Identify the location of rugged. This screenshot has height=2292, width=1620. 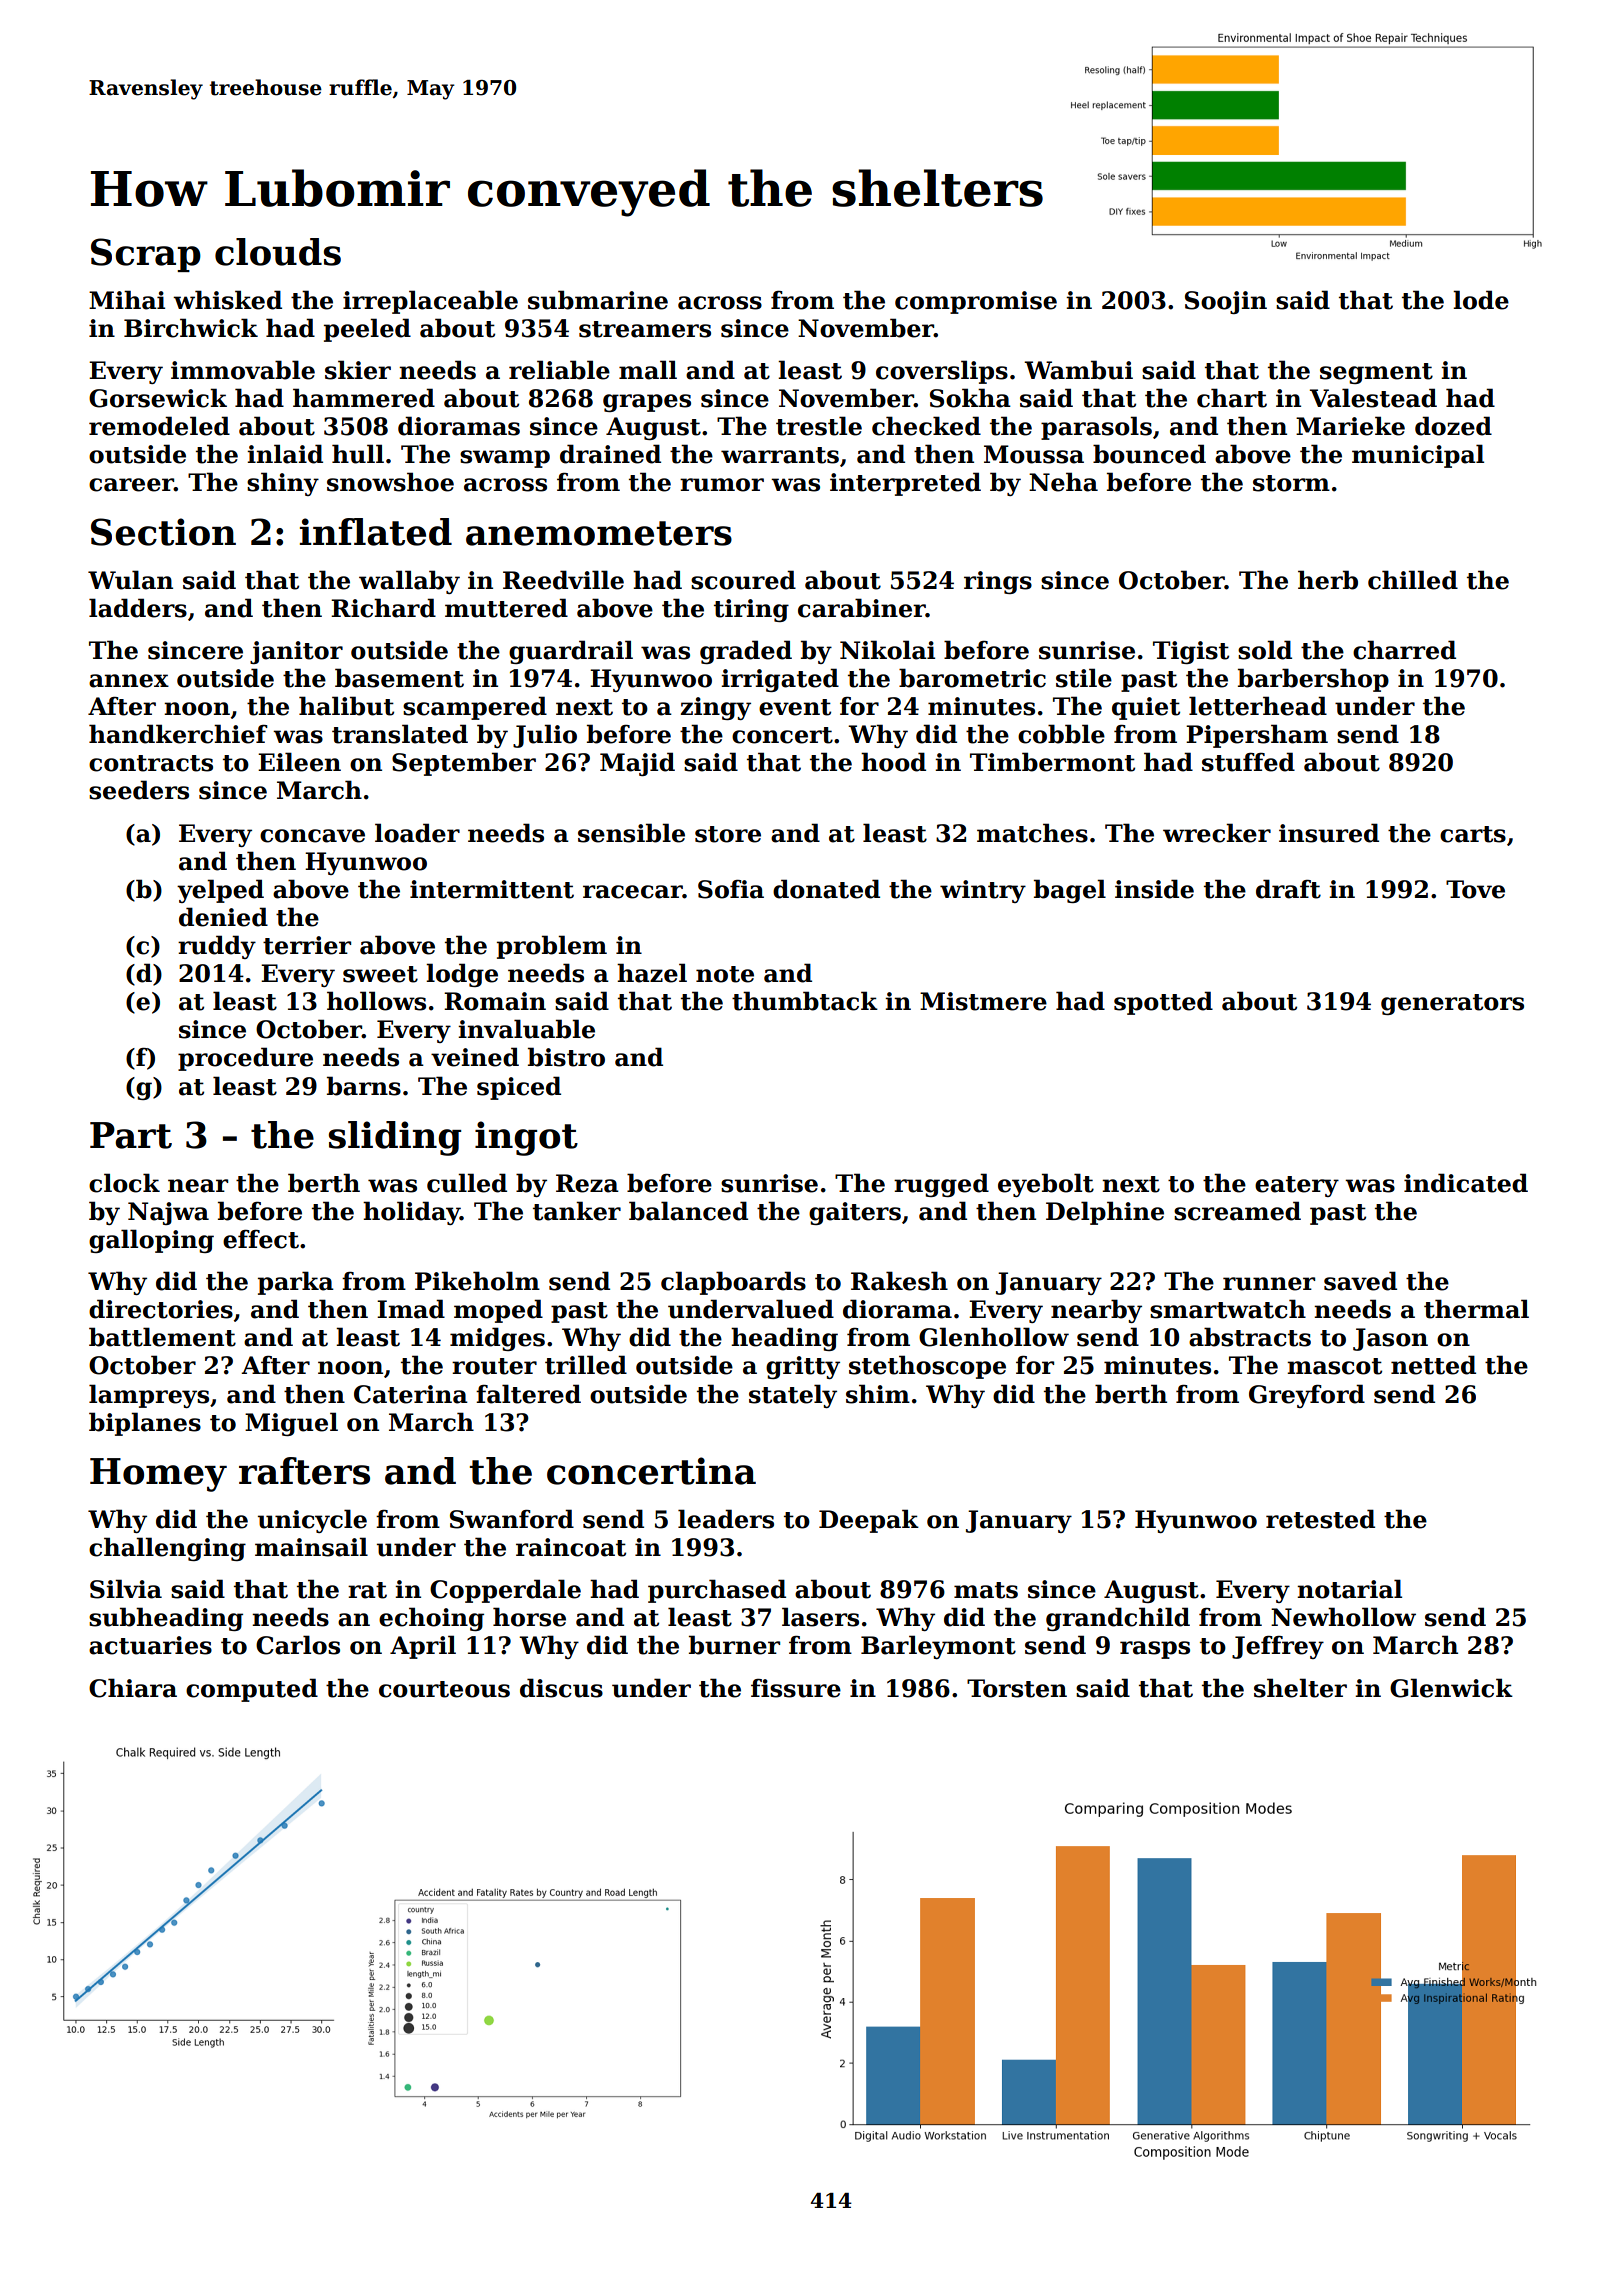
(941, 1185).
